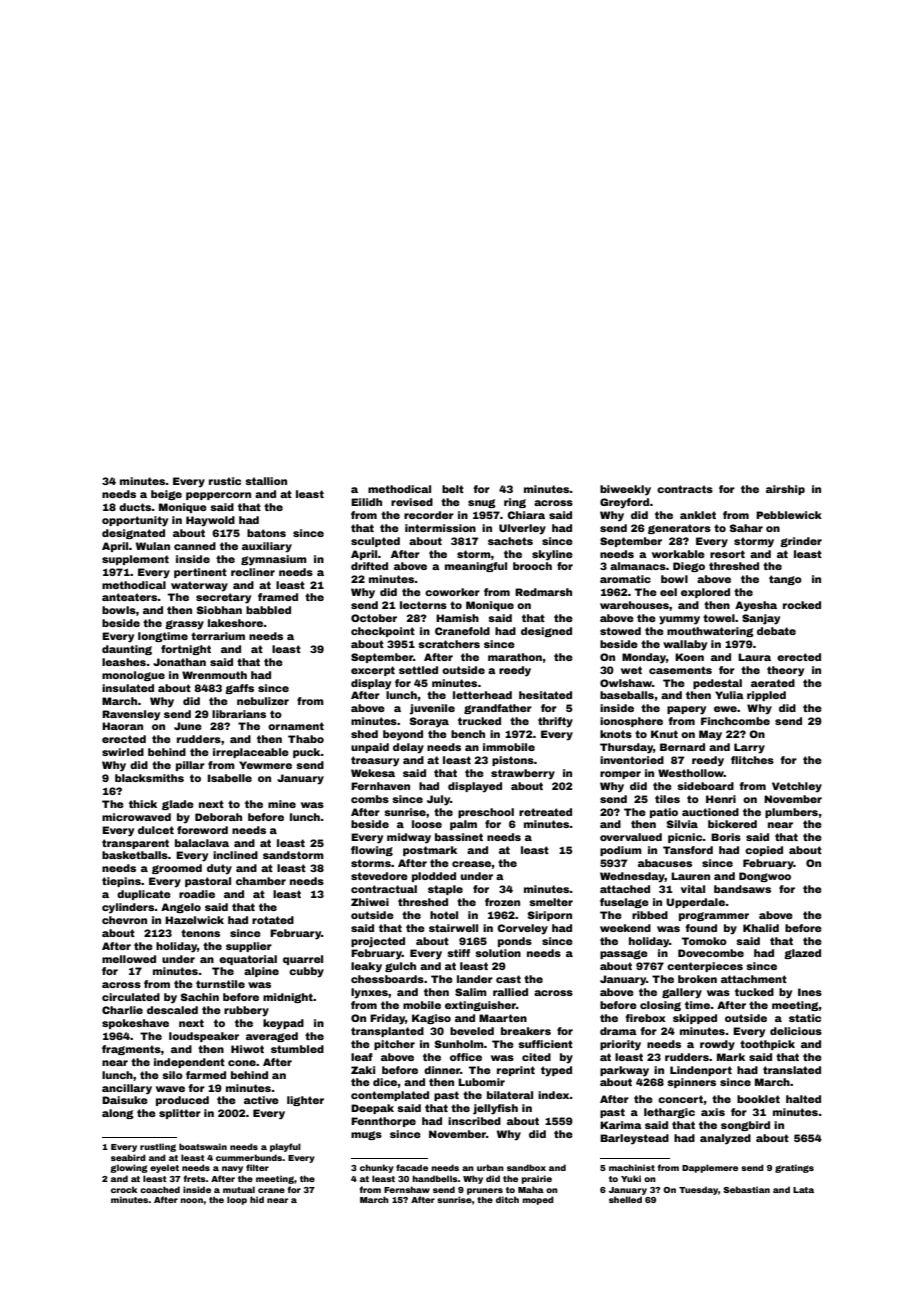  What do you see at coordinates (225, 481) in the screenshot?
I see `rustic` at bounding box center [225, 481].
